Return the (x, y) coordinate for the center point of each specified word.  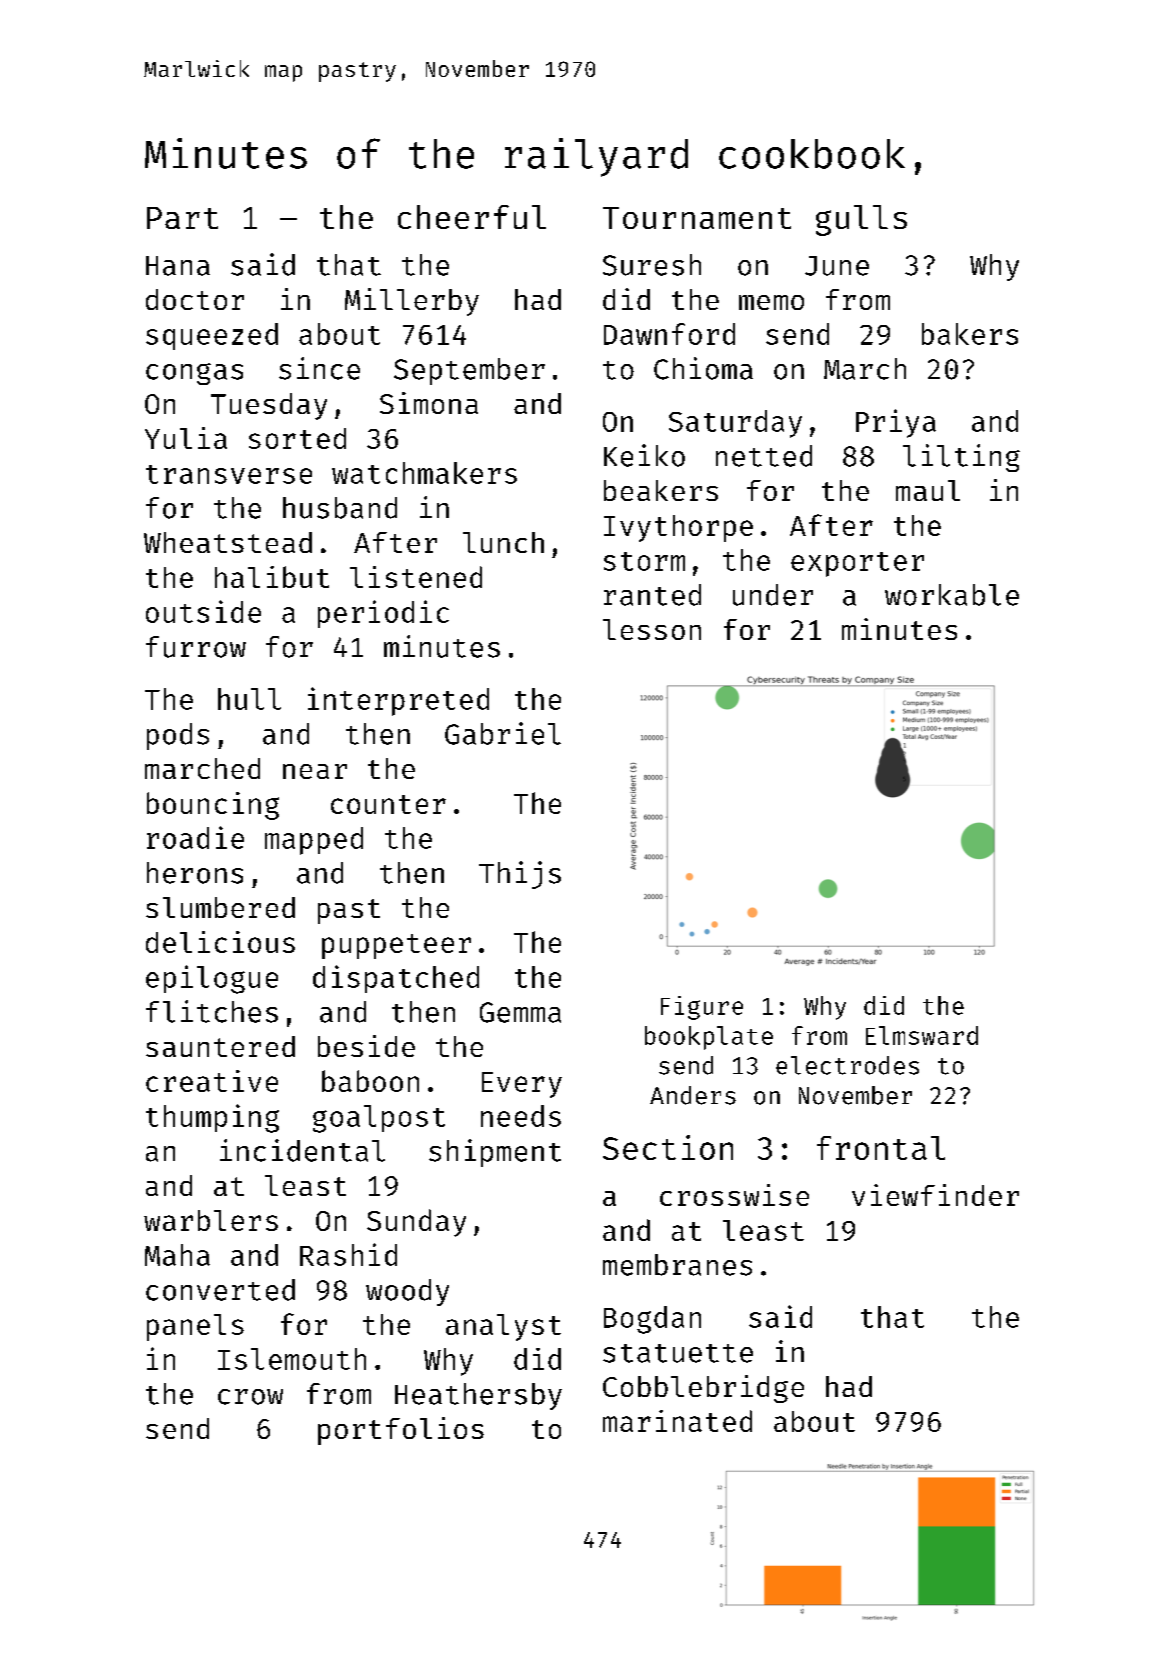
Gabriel (503, 733)
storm (644, 561)
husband (340, 508)
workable (952, 595)
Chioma (703, 368)
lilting (961, 458)
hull (249, 699)
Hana (178, 266)
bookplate (709, 1038)
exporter (857, 564)
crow (250, 1397)
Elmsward (922, 1035)
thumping (212, 1118)
